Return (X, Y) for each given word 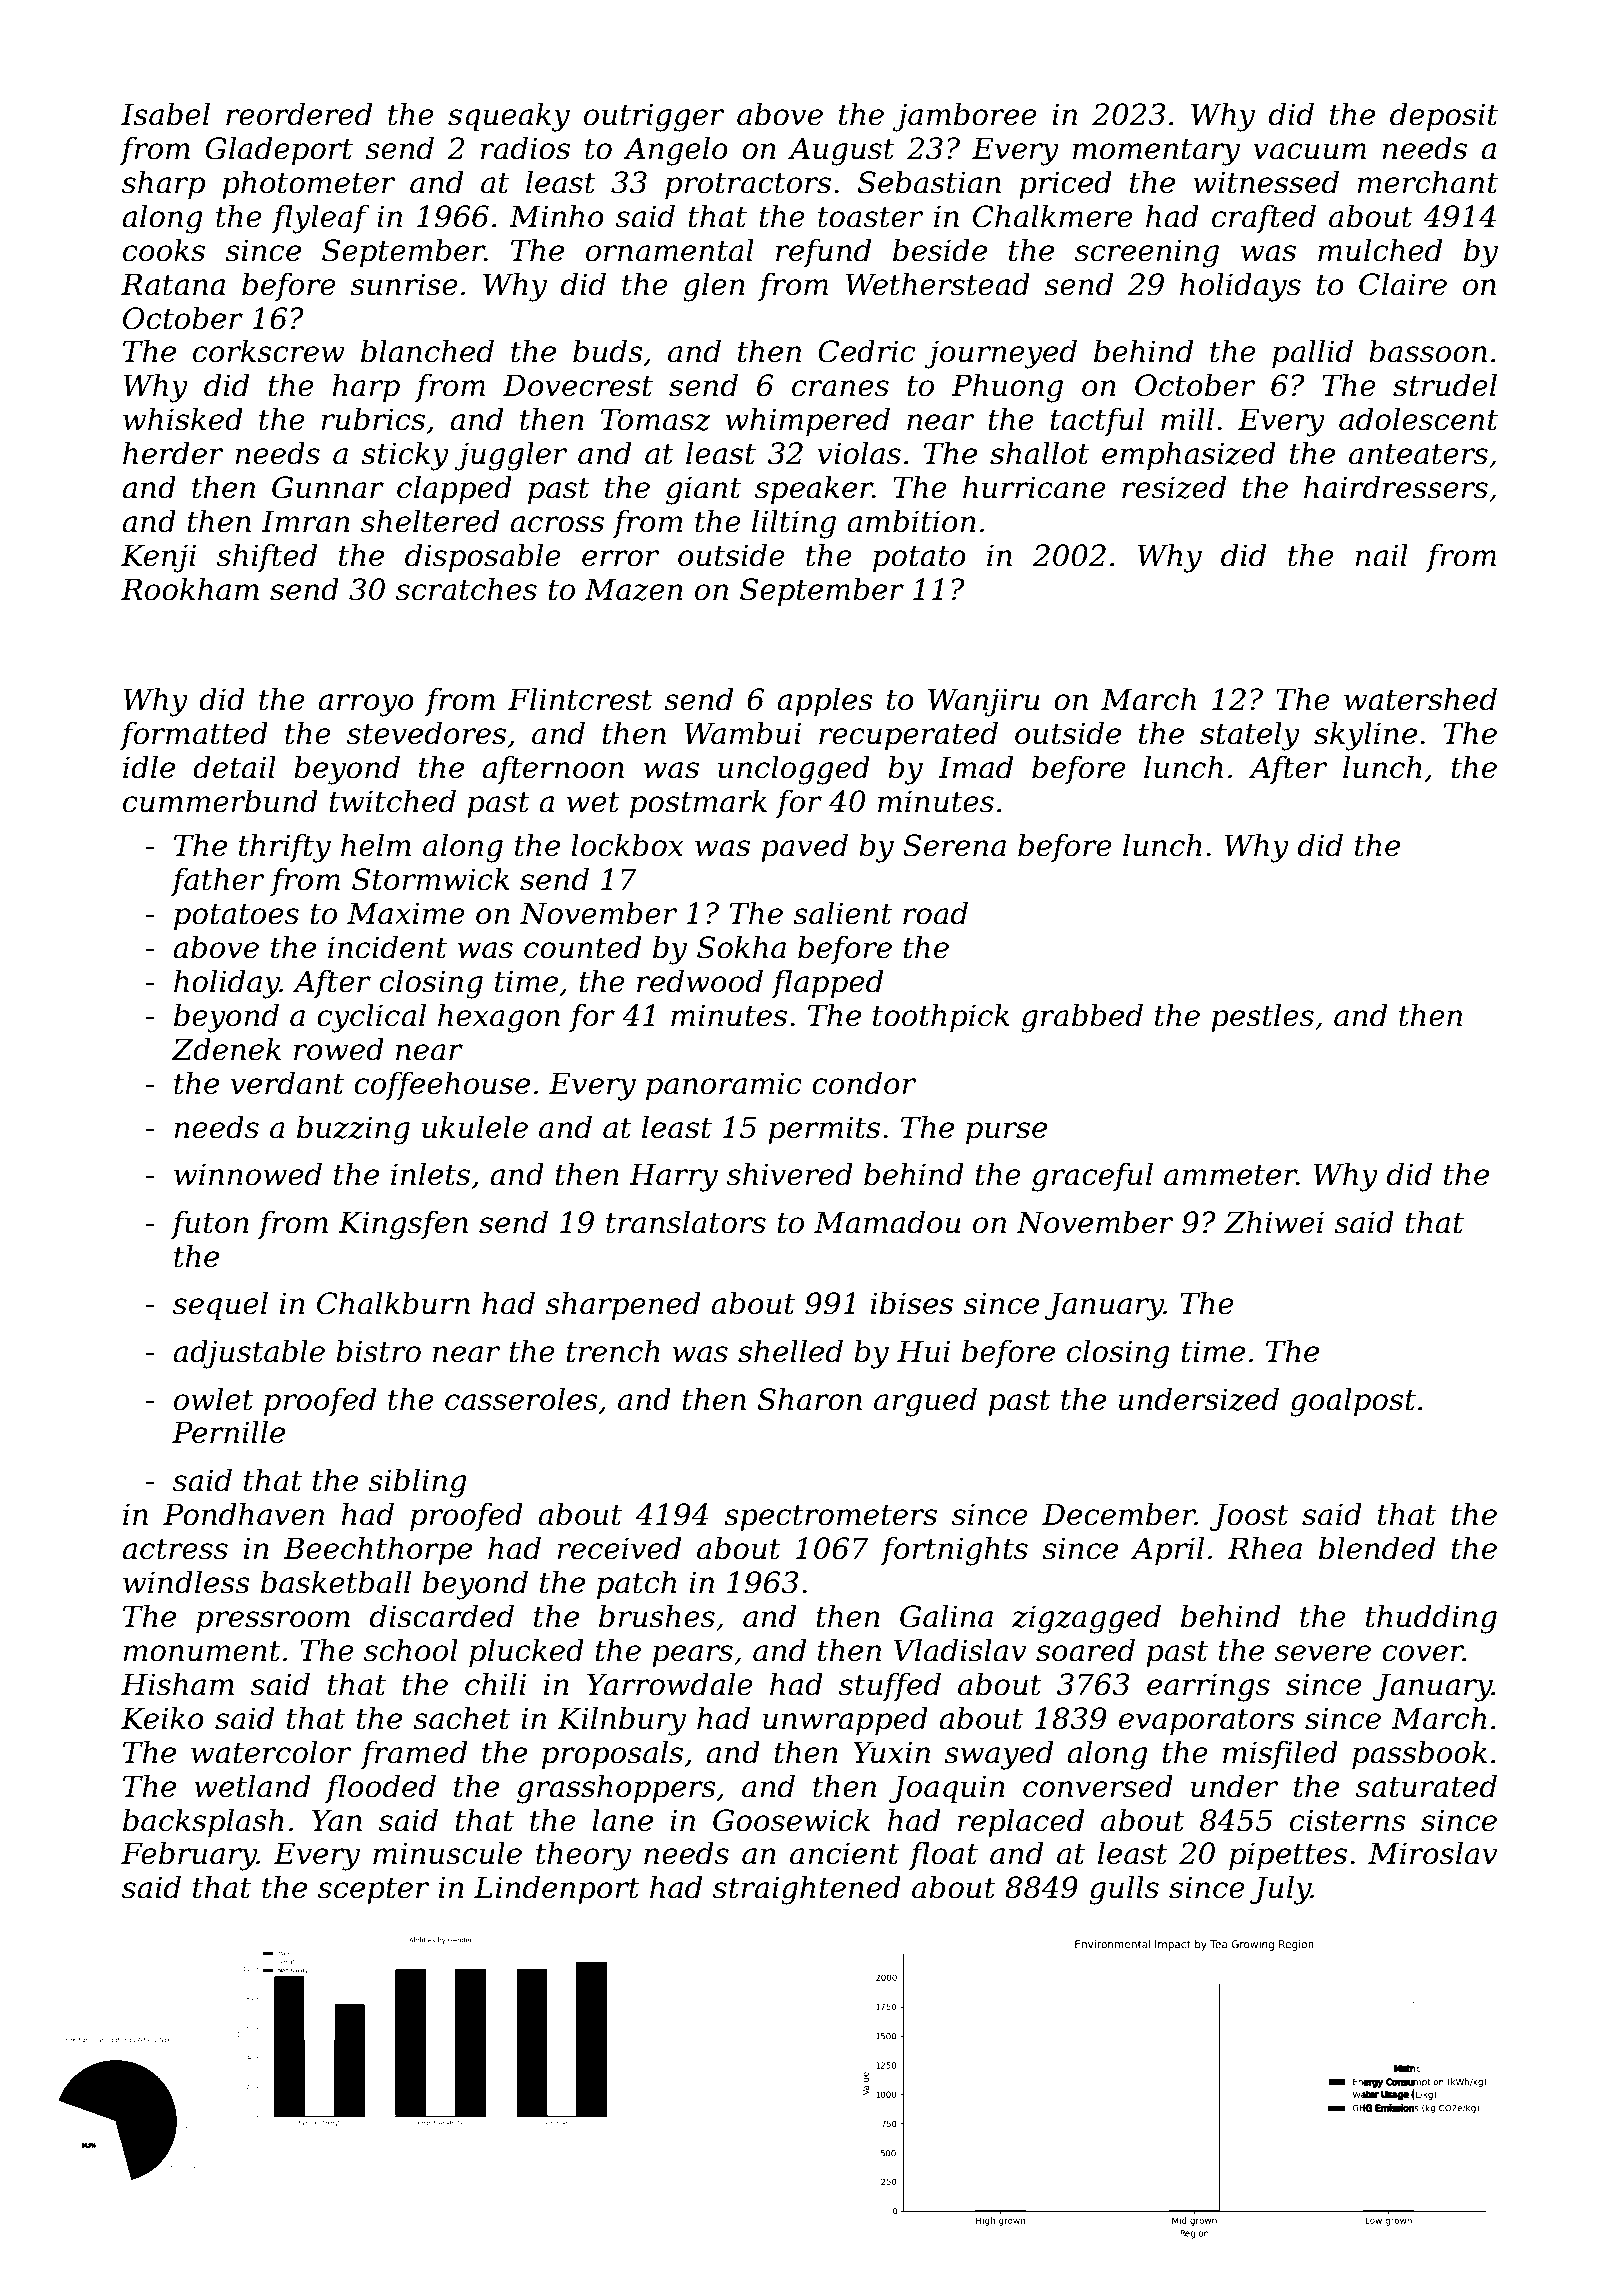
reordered (299, 114)
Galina (946, 1616)
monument (202, 1651)
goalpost (1353, 1402)
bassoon (1428, 351)
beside (940, 250)
